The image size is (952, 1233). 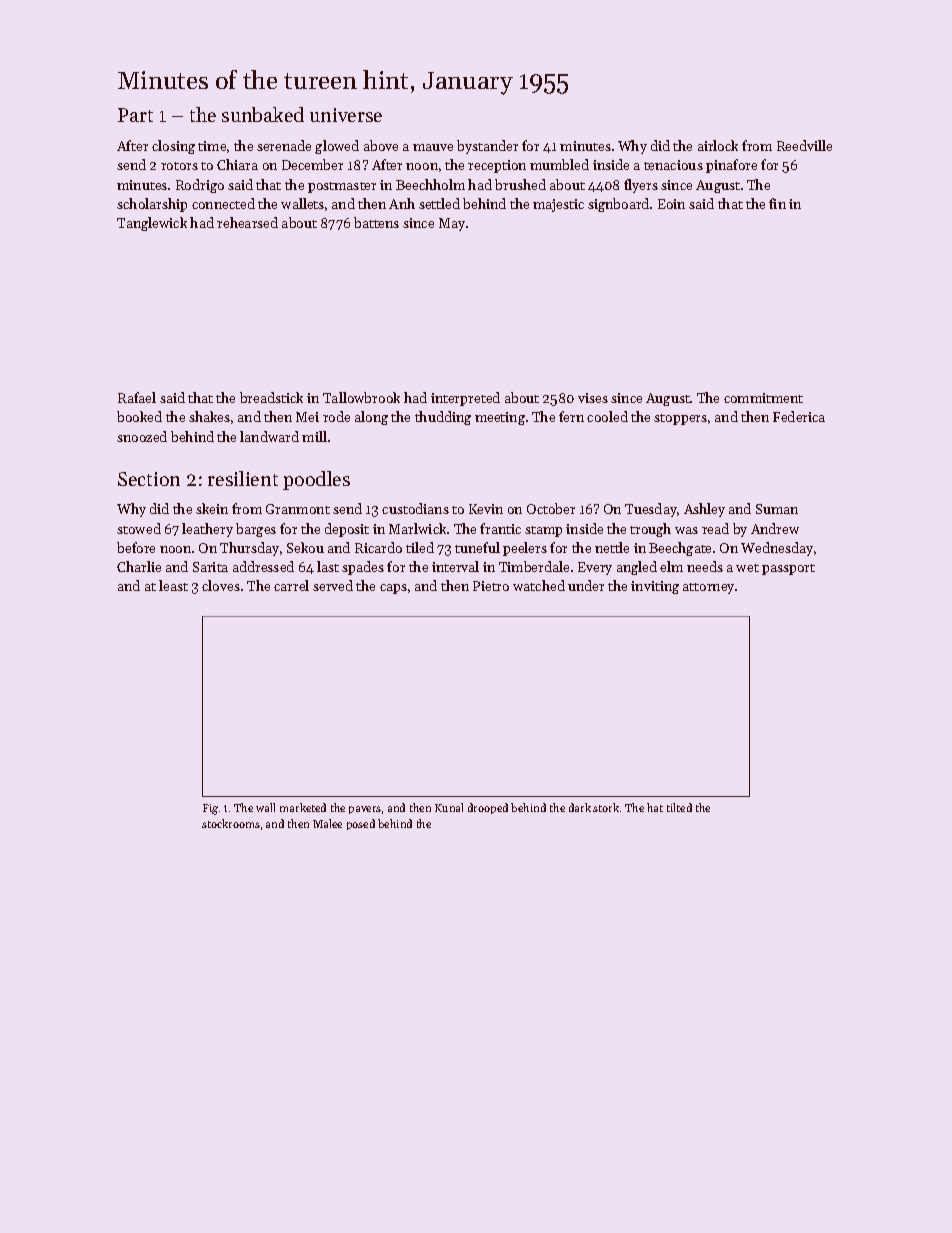 I want to click on Beechholm, so click(x=430, y=184).
